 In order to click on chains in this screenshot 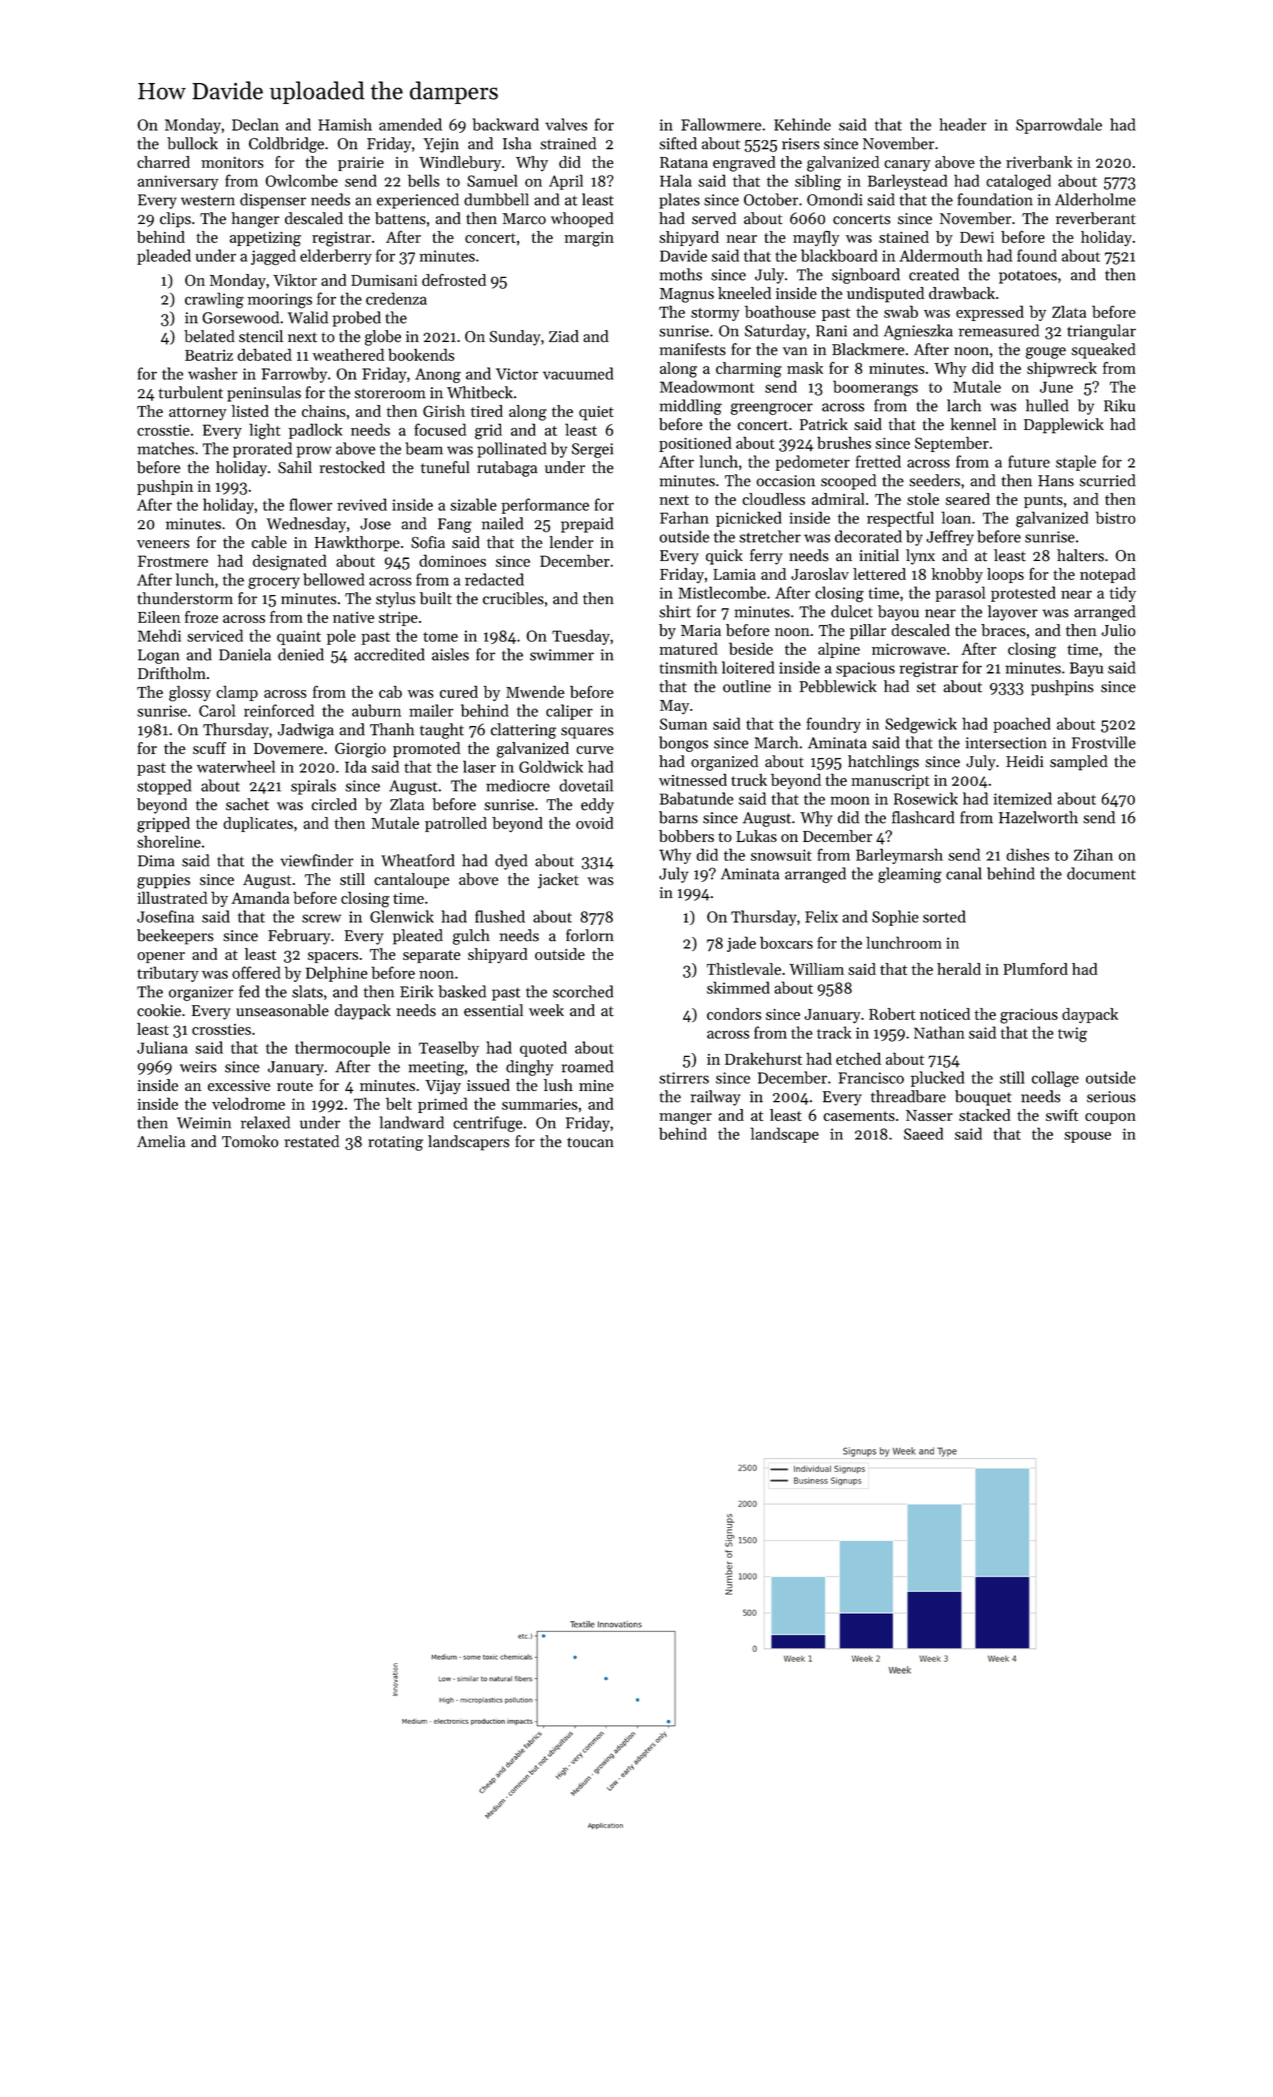, I will do `click(324, 411)`.
